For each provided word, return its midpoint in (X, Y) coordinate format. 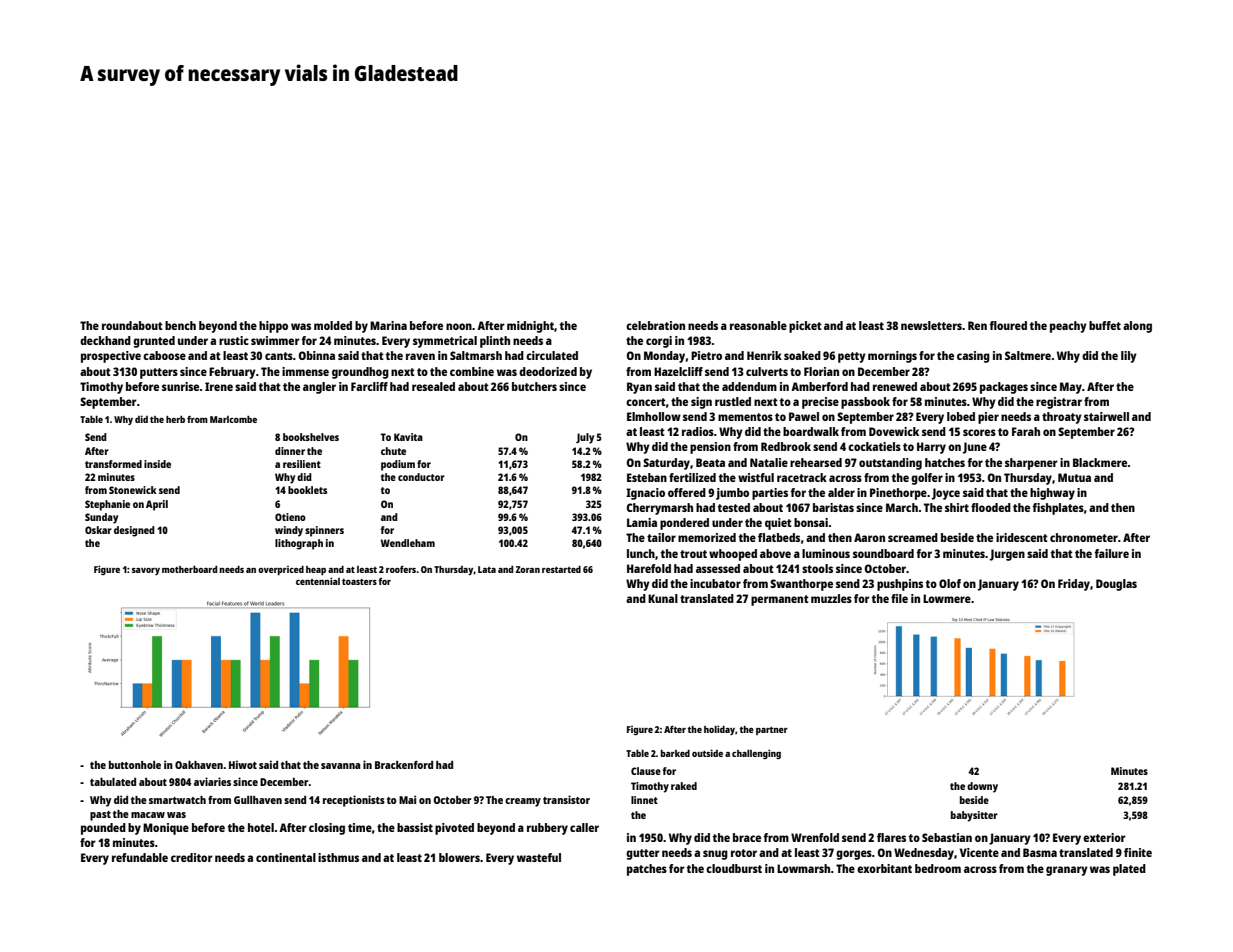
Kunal (663, 598)
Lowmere (947, 598)
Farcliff (369, 386)
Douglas (1116, 585)
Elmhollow (654, 416)
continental (286, 857)
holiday (719, 730)
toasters (359, 582)
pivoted (454, 829)
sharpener (1031, 464)
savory (146, 571)
